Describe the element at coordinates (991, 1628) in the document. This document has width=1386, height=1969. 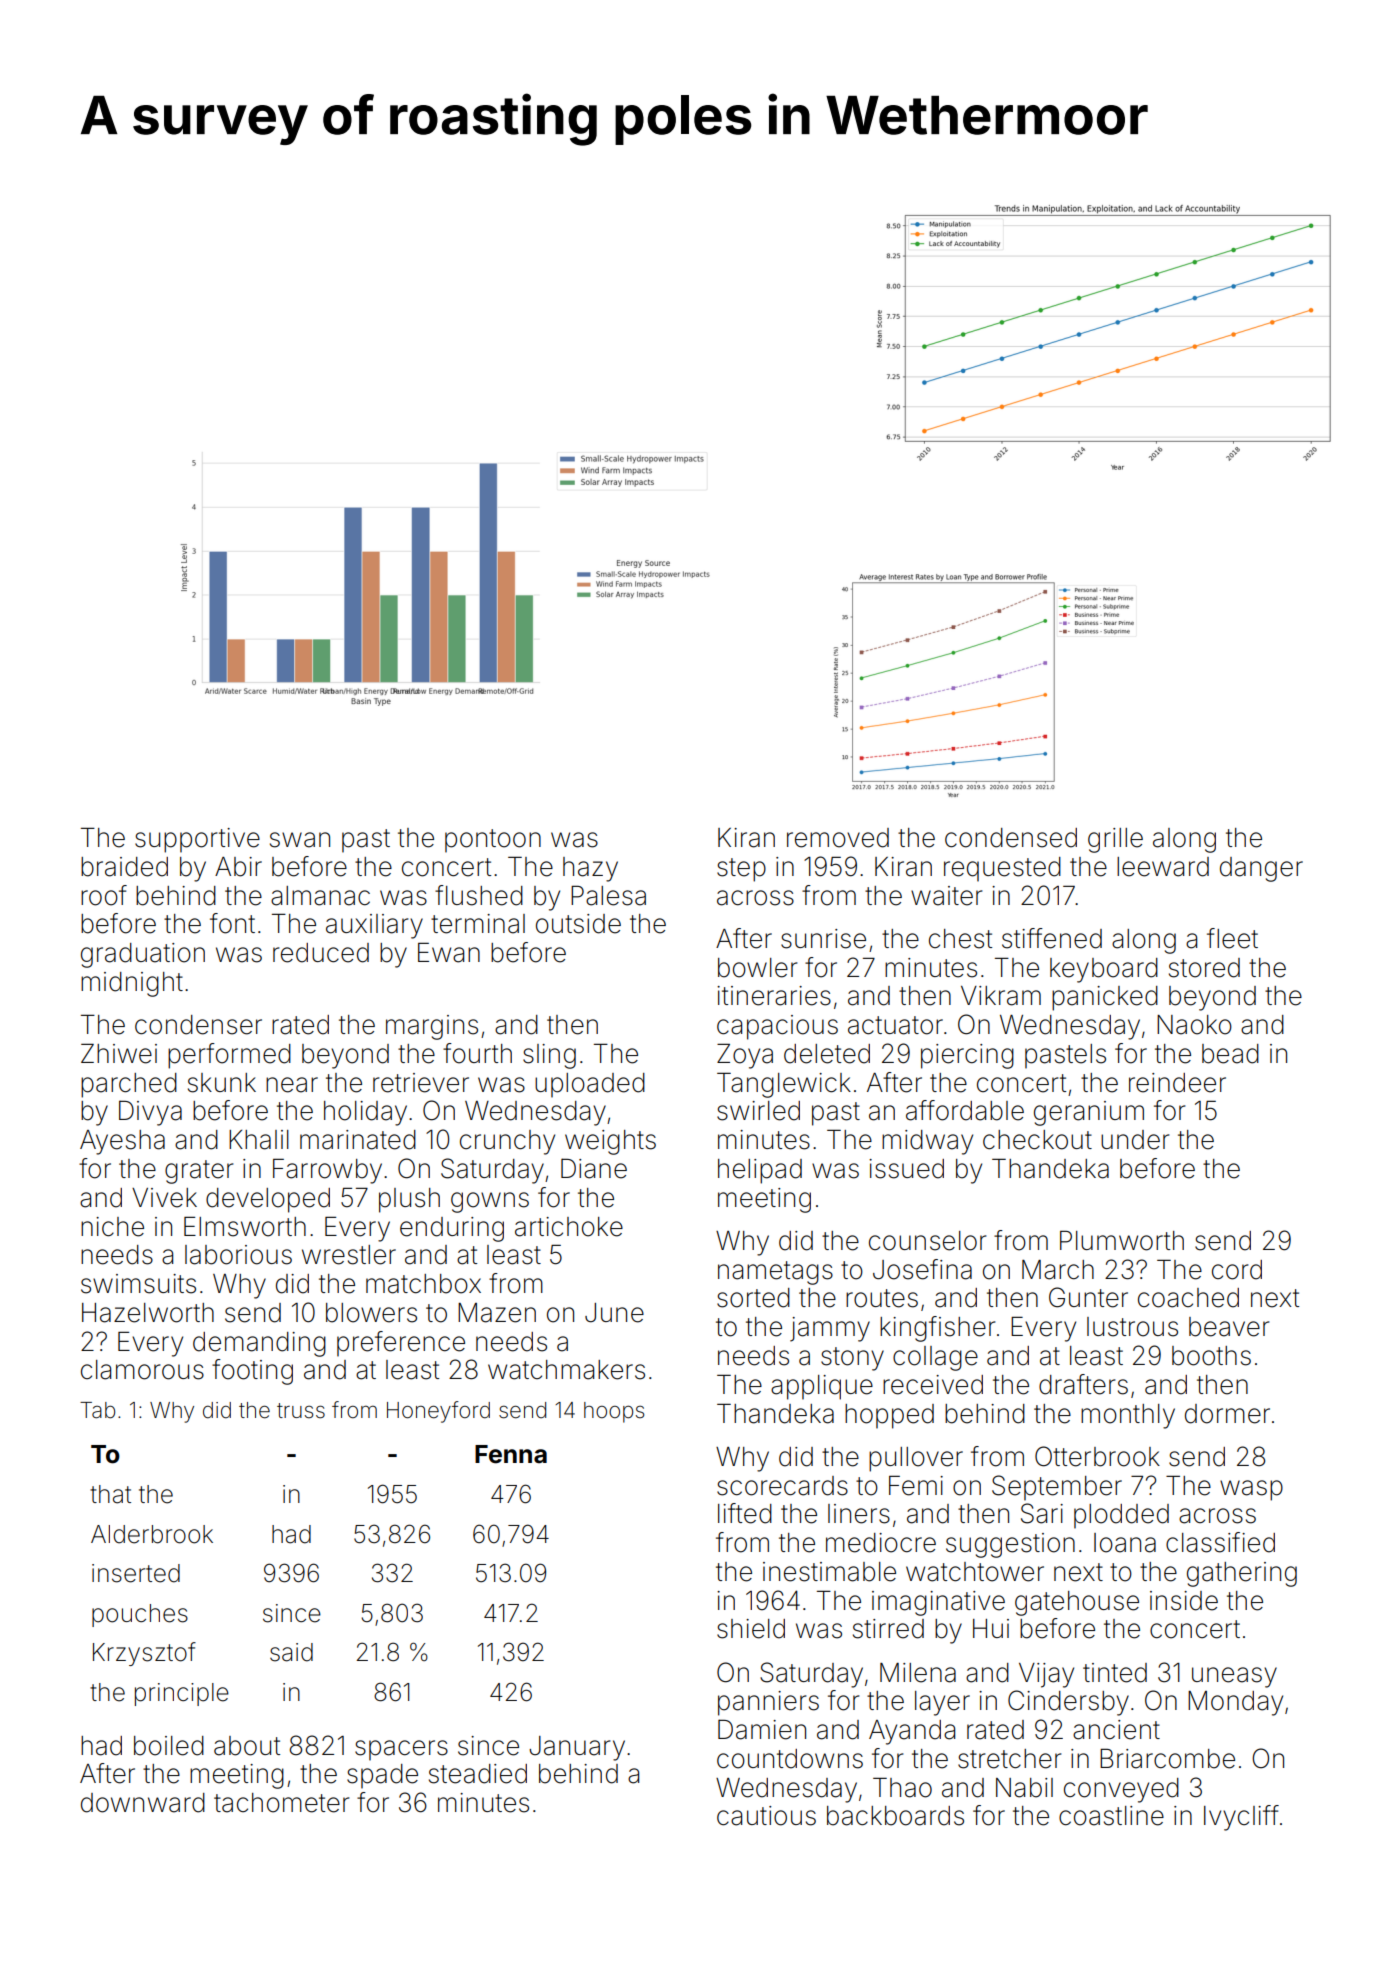
I see `Hui` at that location.
